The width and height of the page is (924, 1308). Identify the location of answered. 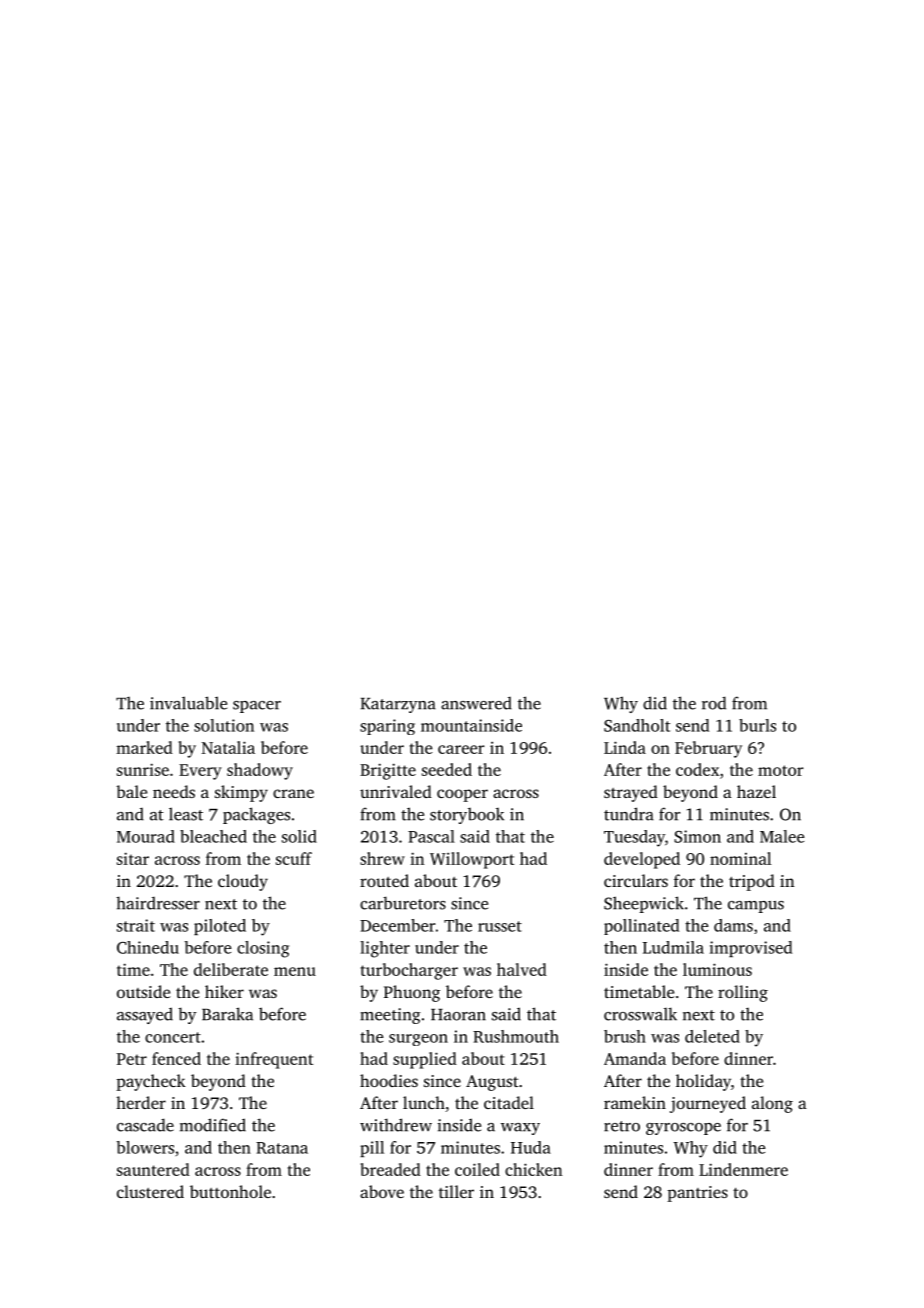
(476, 703).
